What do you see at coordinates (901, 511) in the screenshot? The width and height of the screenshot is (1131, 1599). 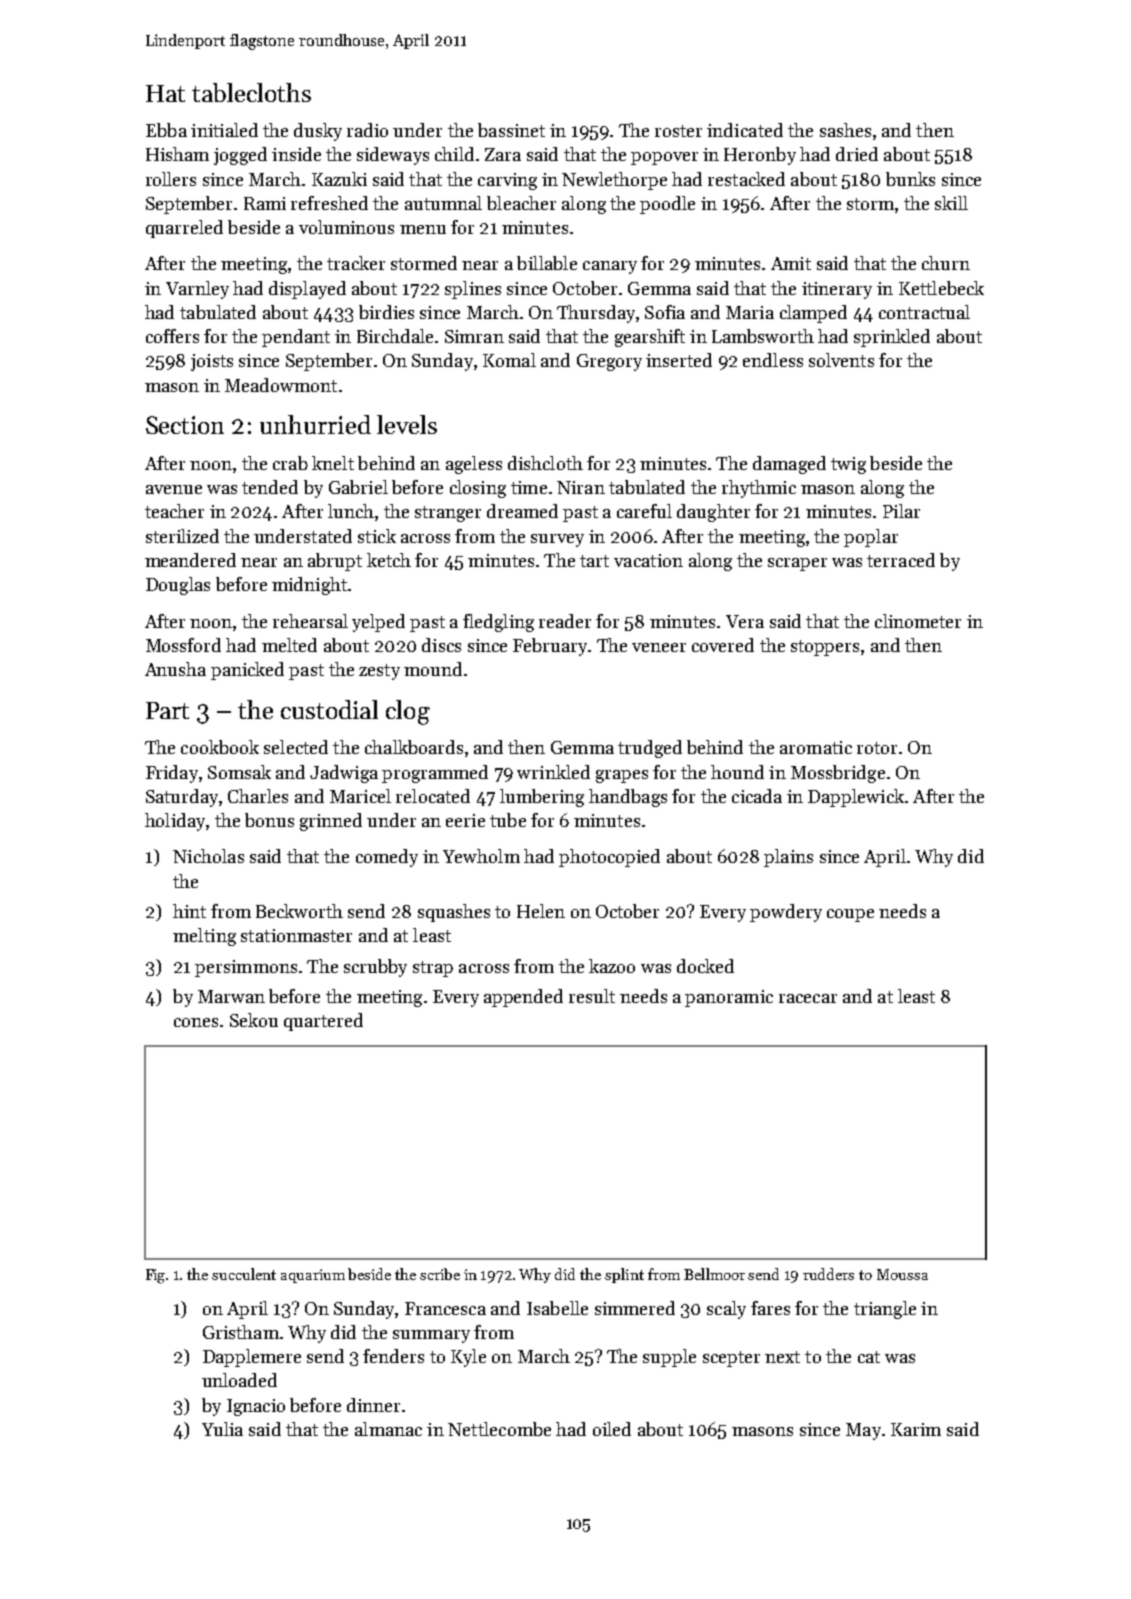 I see `Pilar` at bounding box center [901, 511].
